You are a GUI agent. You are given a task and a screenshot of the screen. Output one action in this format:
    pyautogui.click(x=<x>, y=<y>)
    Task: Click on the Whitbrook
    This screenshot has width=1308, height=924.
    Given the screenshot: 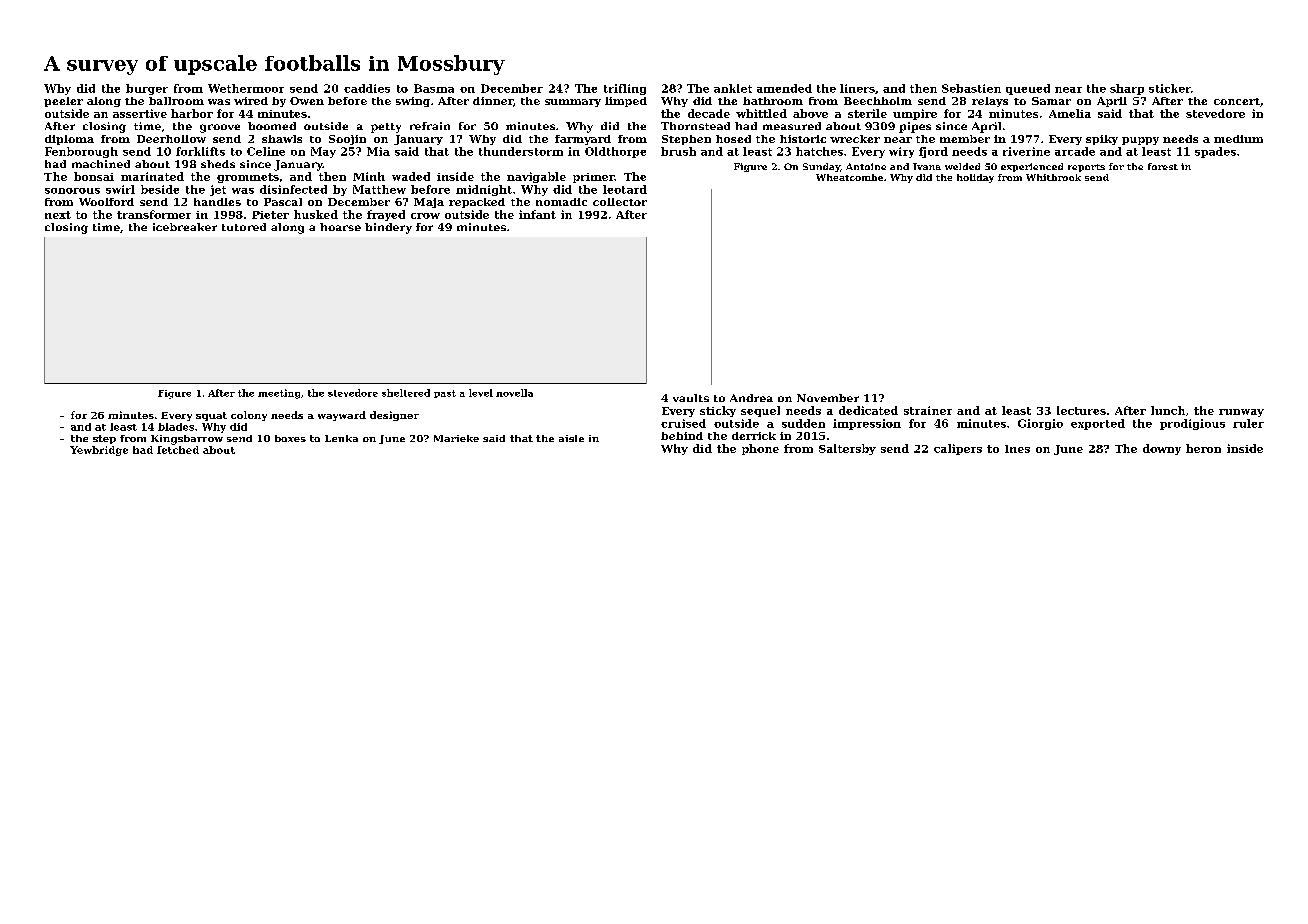 What is the action you would take?
    pyautogui.click(x=1053, y=177)
